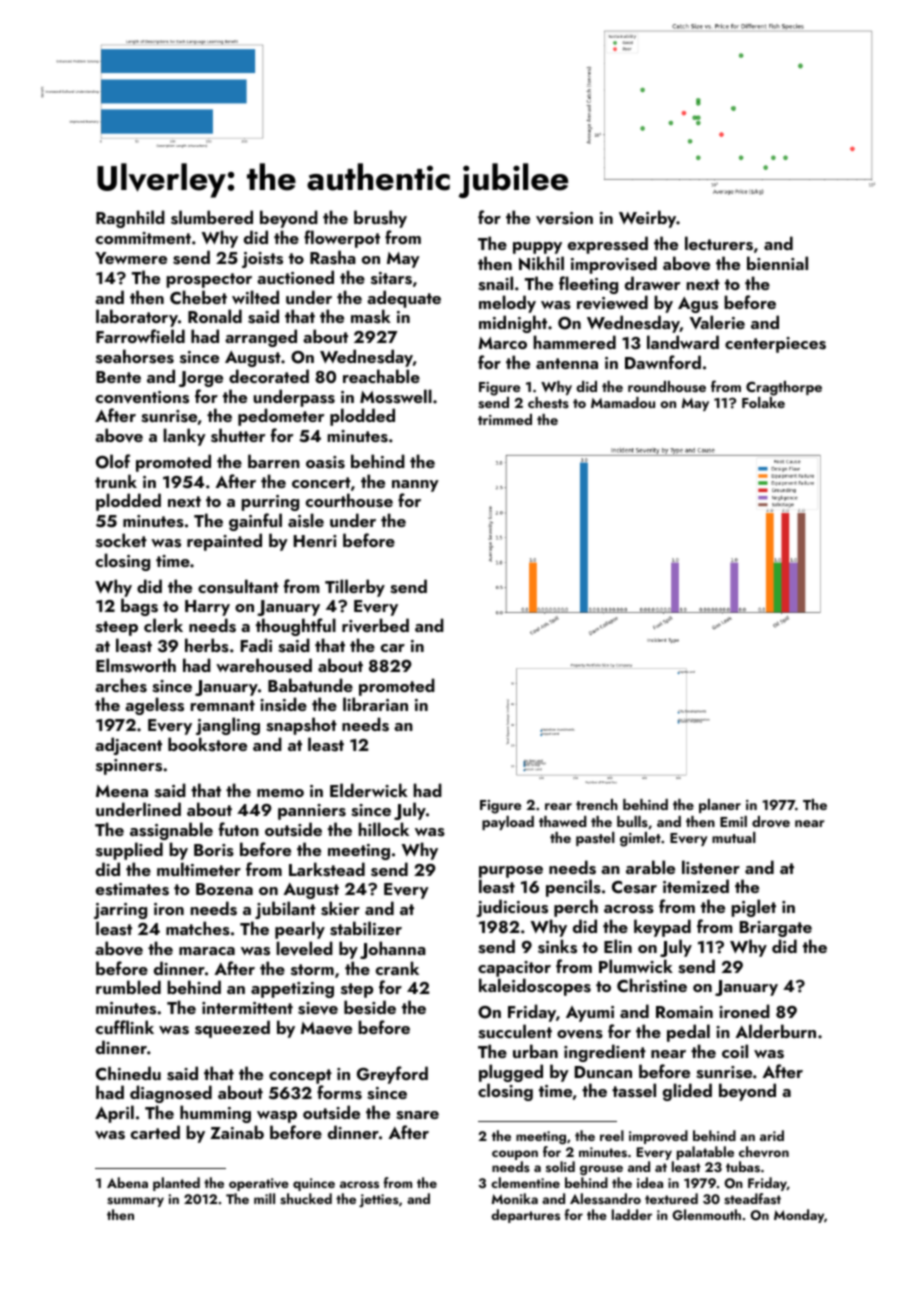 This screenshot has height=1311, width=924. Describe the element at coordinates (776, 929) in the screenshot. I see `Briargate` at that location.
